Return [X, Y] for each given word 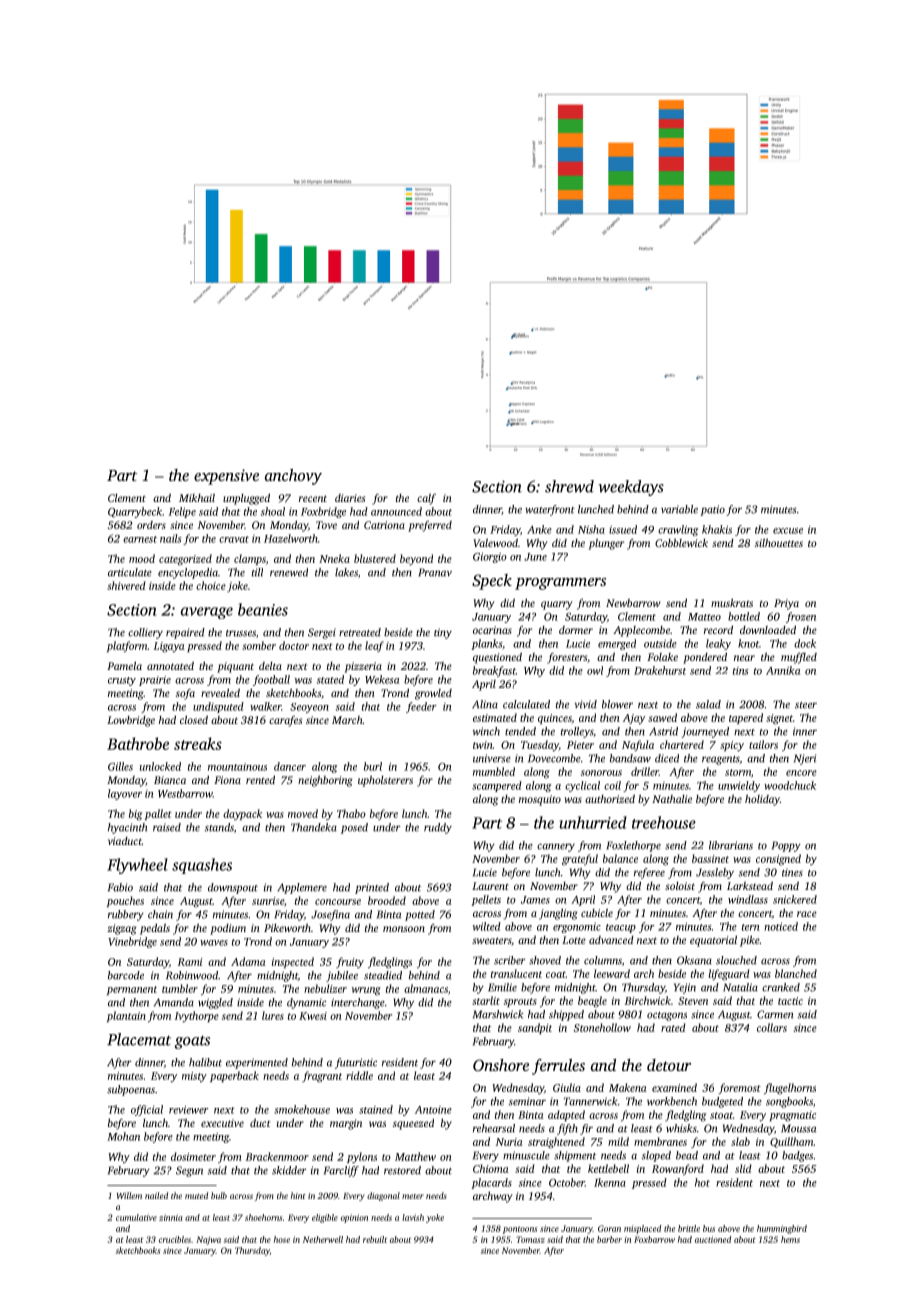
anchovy [293, 477]
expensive [226, 477]
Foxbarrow [654, 1239]
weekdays [631, 488]
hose [282, 1239]
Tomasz [530, 1239]
